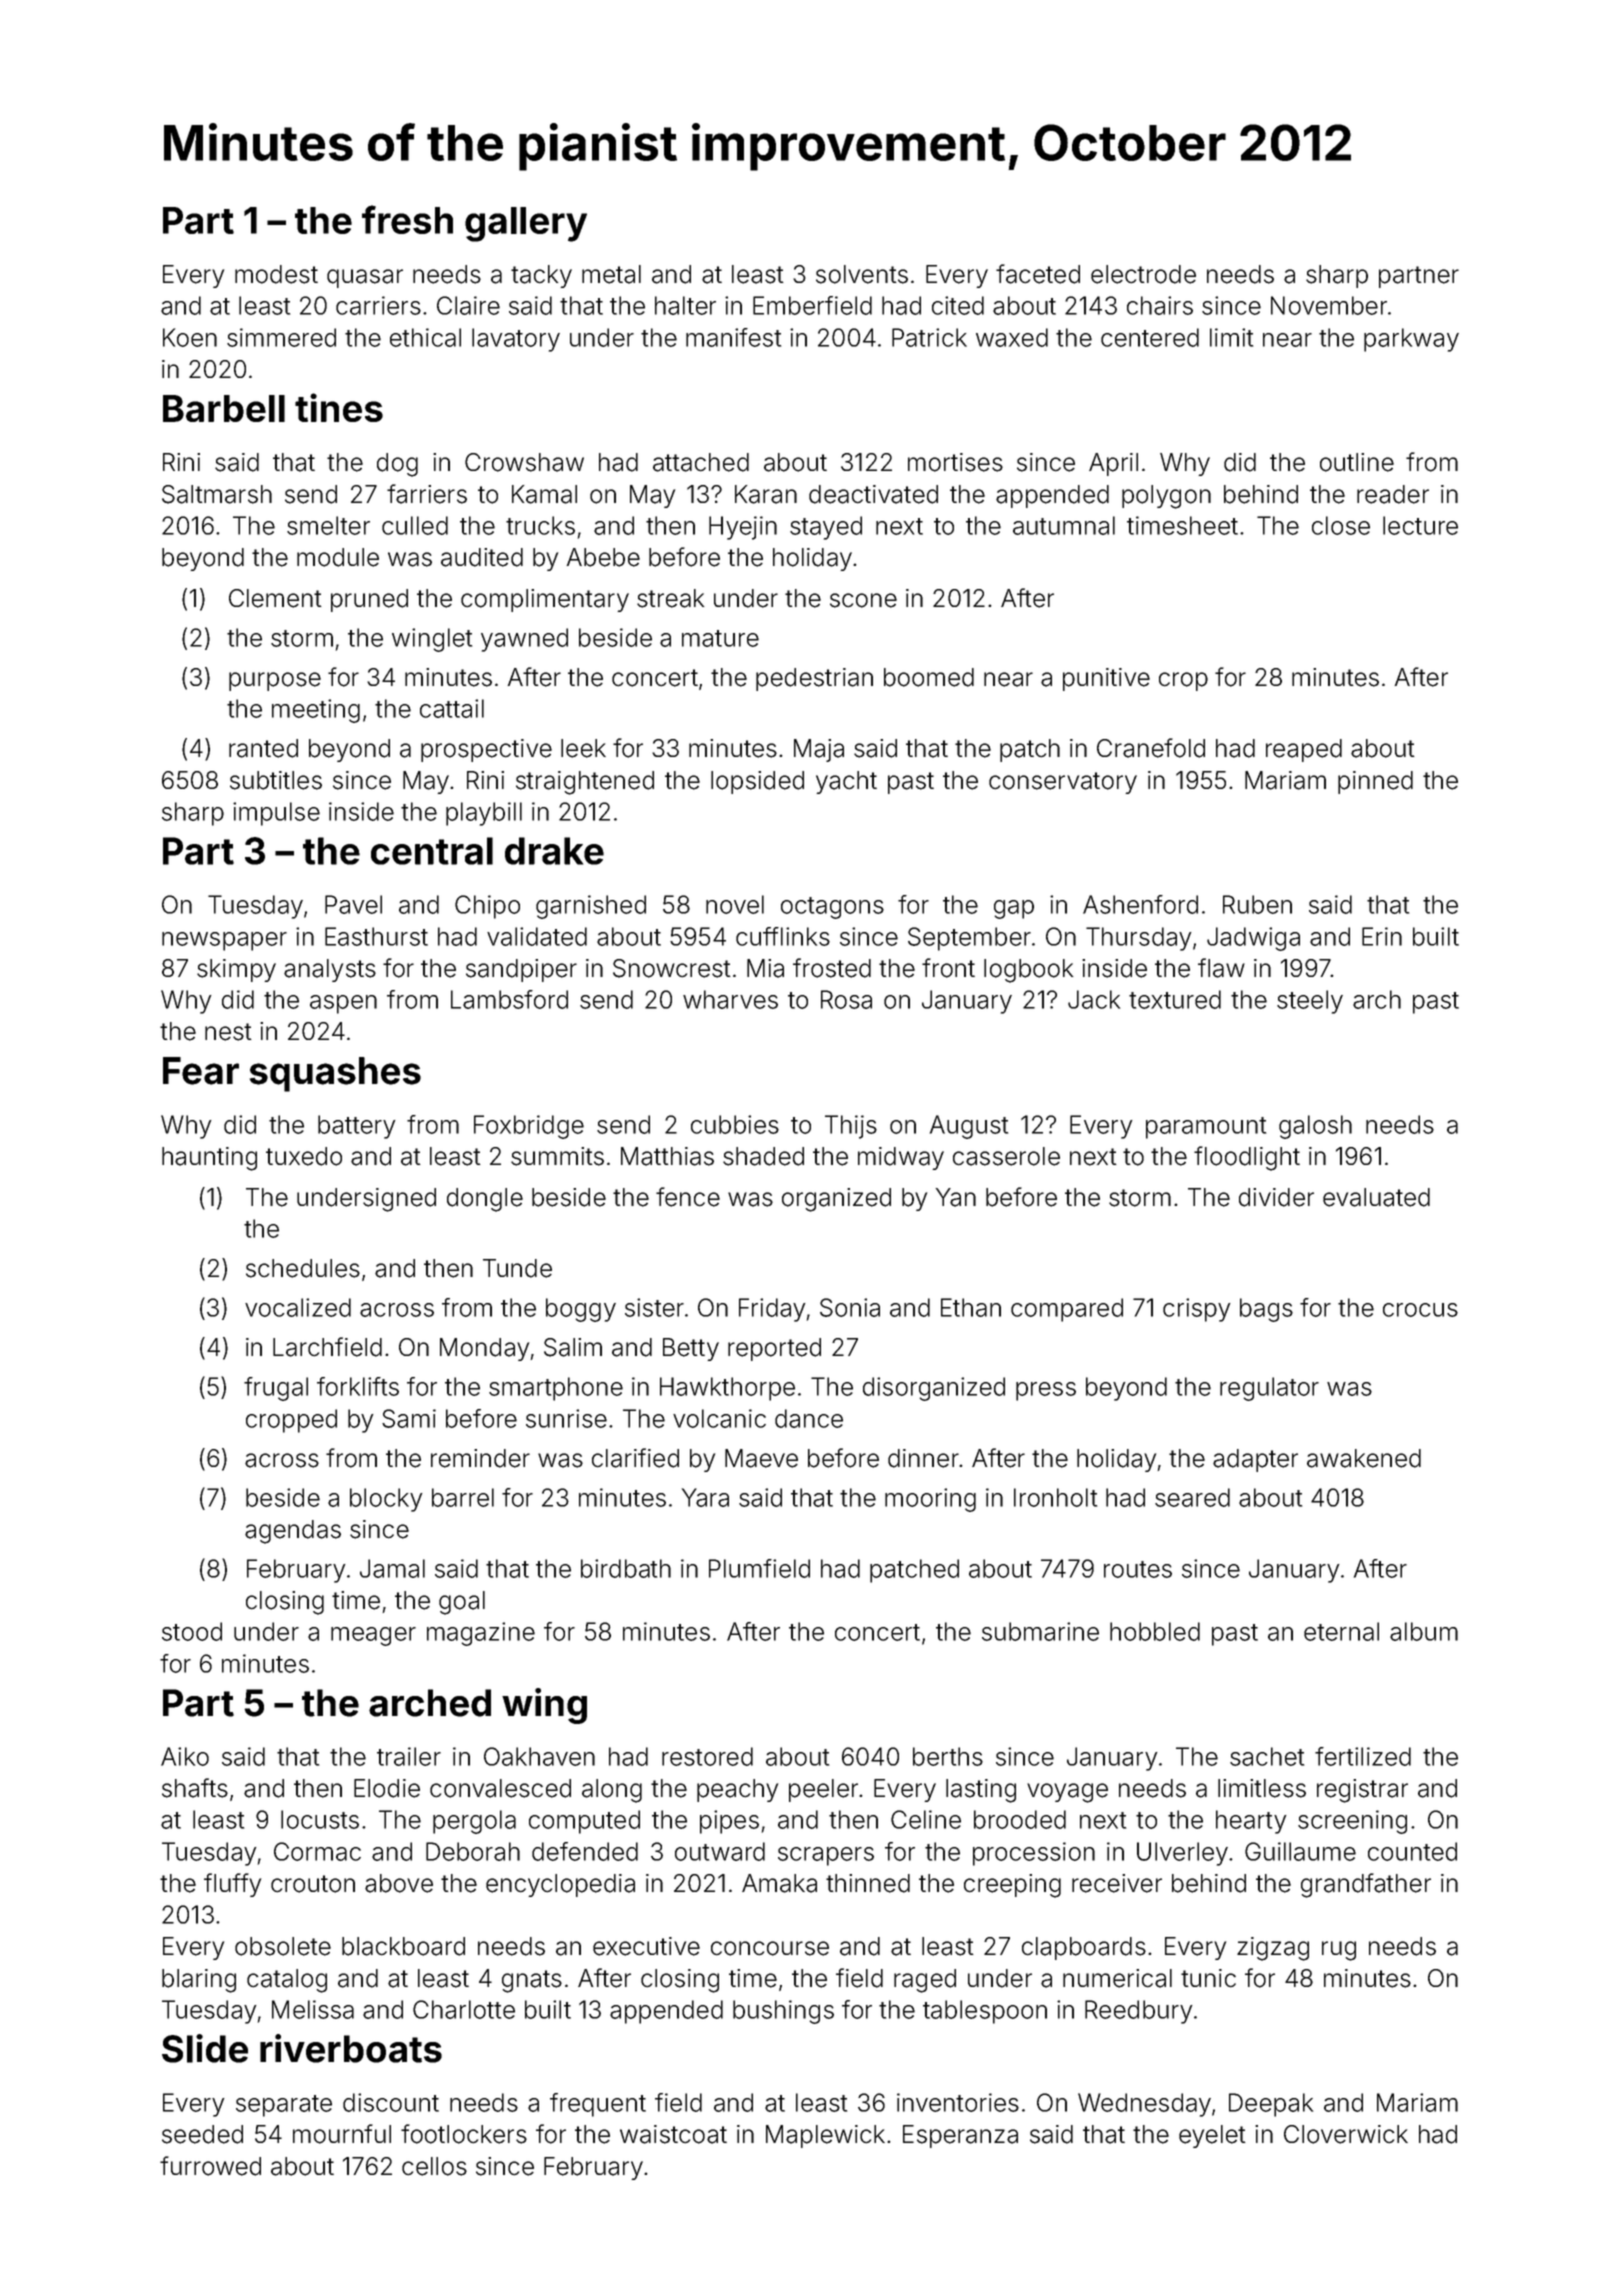 The width and height of the image is (1620, 2292). What do you see at coordinates (1346, 2134) in the image?
I see `Cloverwick` at bounding box center [1346, 2134].
